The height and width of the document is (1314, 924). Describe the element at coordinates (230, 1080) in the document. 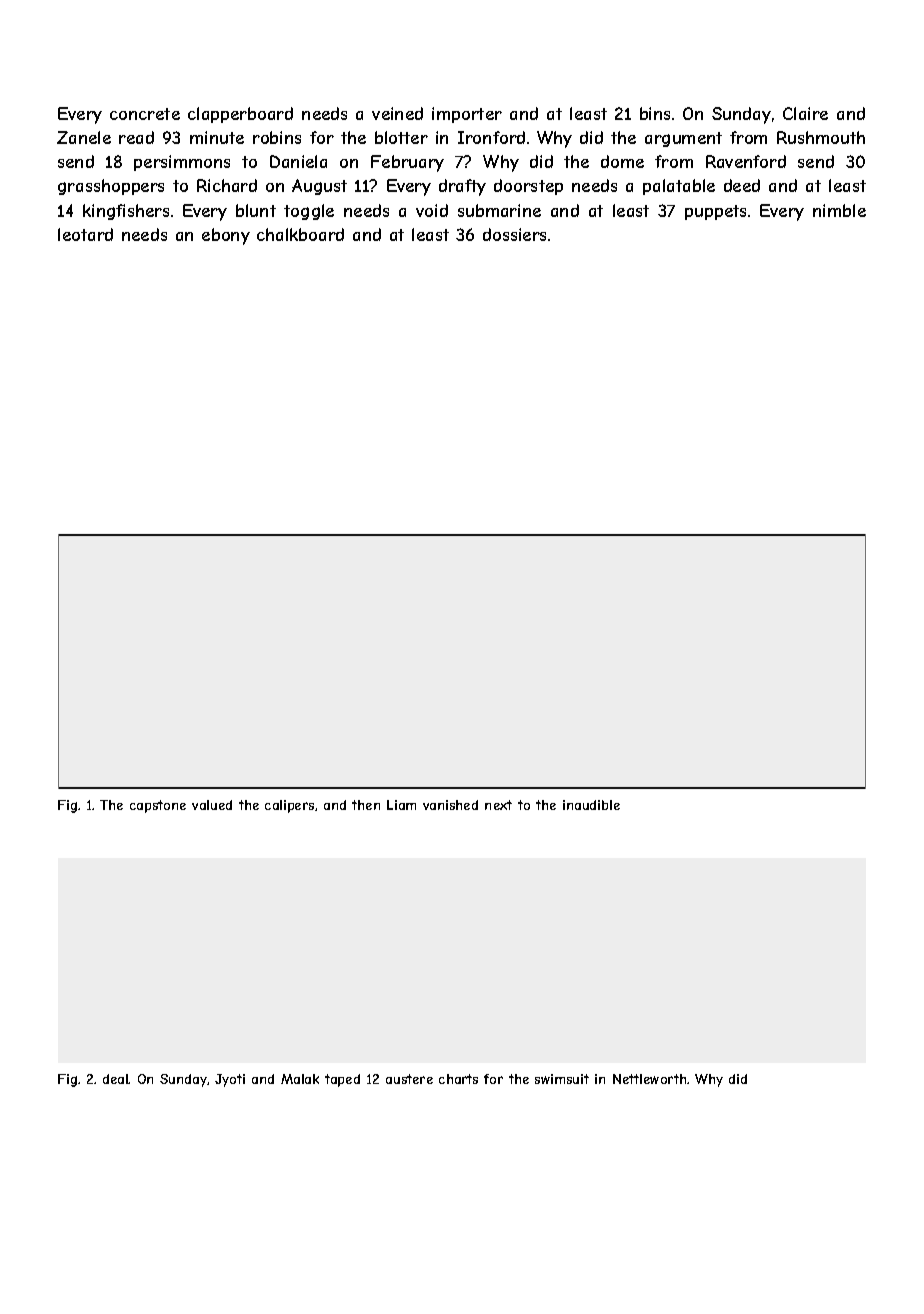

I see `Jyoti` at that location.
